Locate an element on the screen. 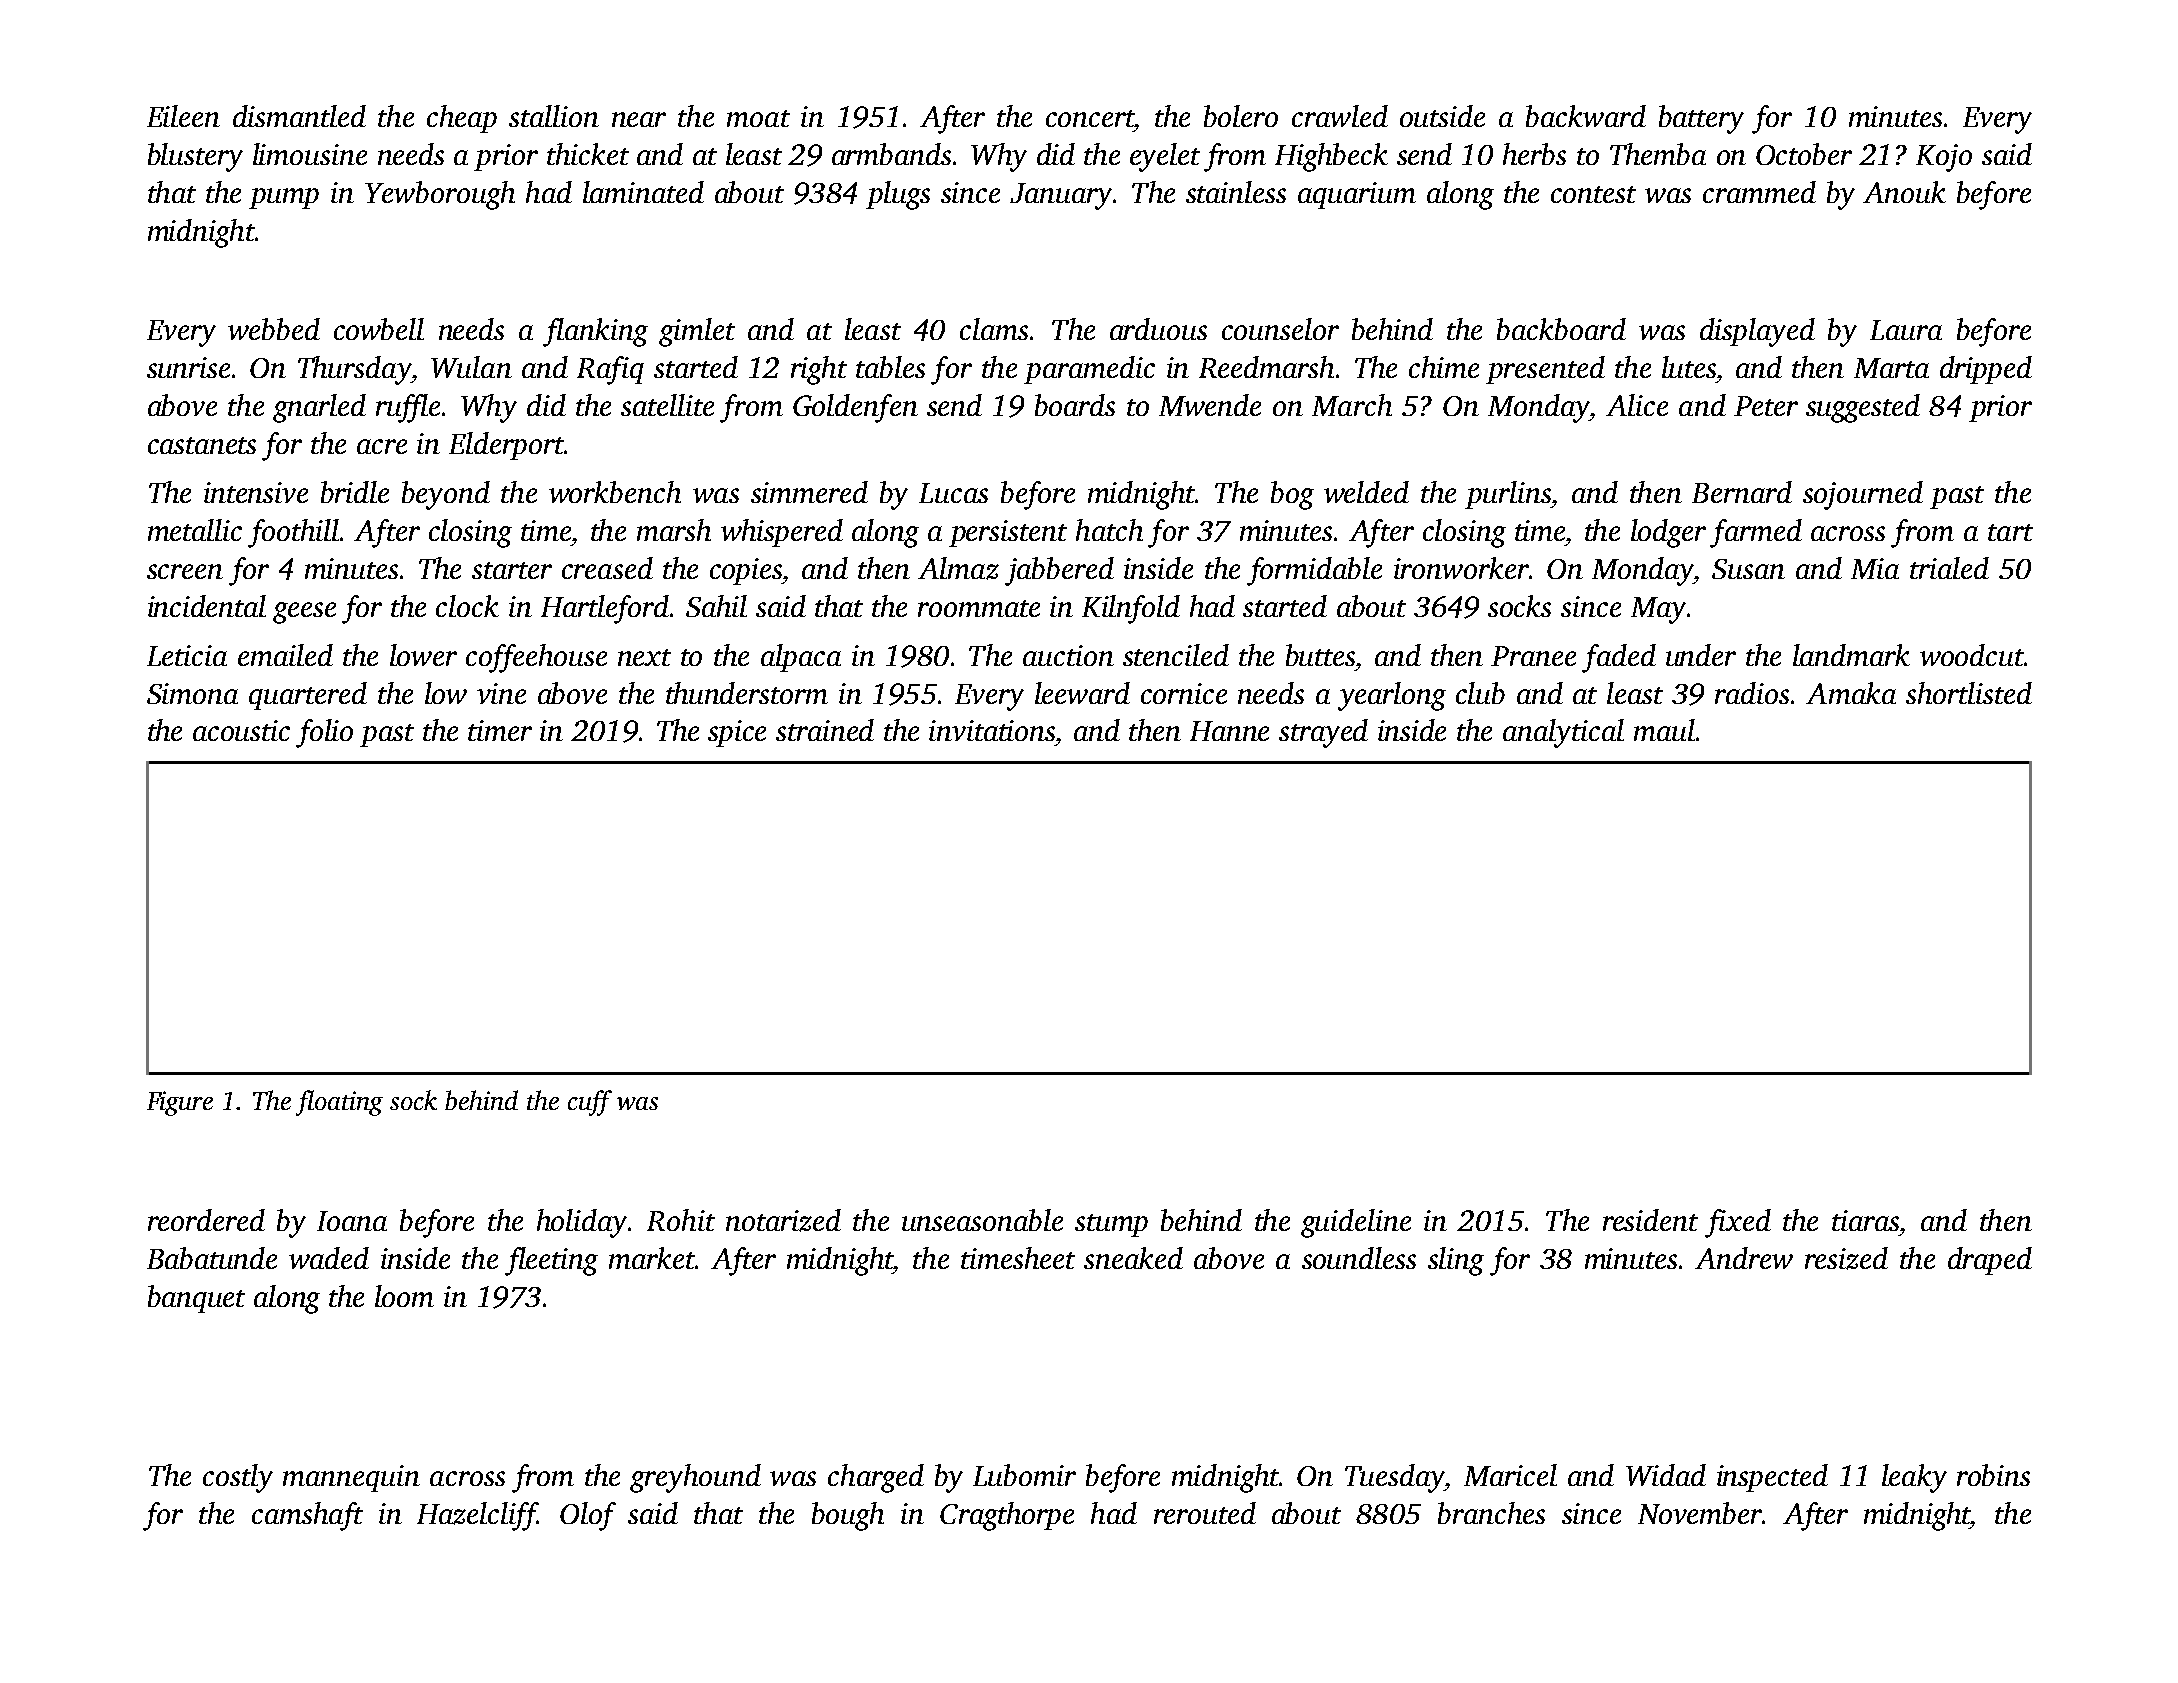 Image resolution: width=2178 pixels, height=1683 pixels. acre is located at coordinates (382, 446).
